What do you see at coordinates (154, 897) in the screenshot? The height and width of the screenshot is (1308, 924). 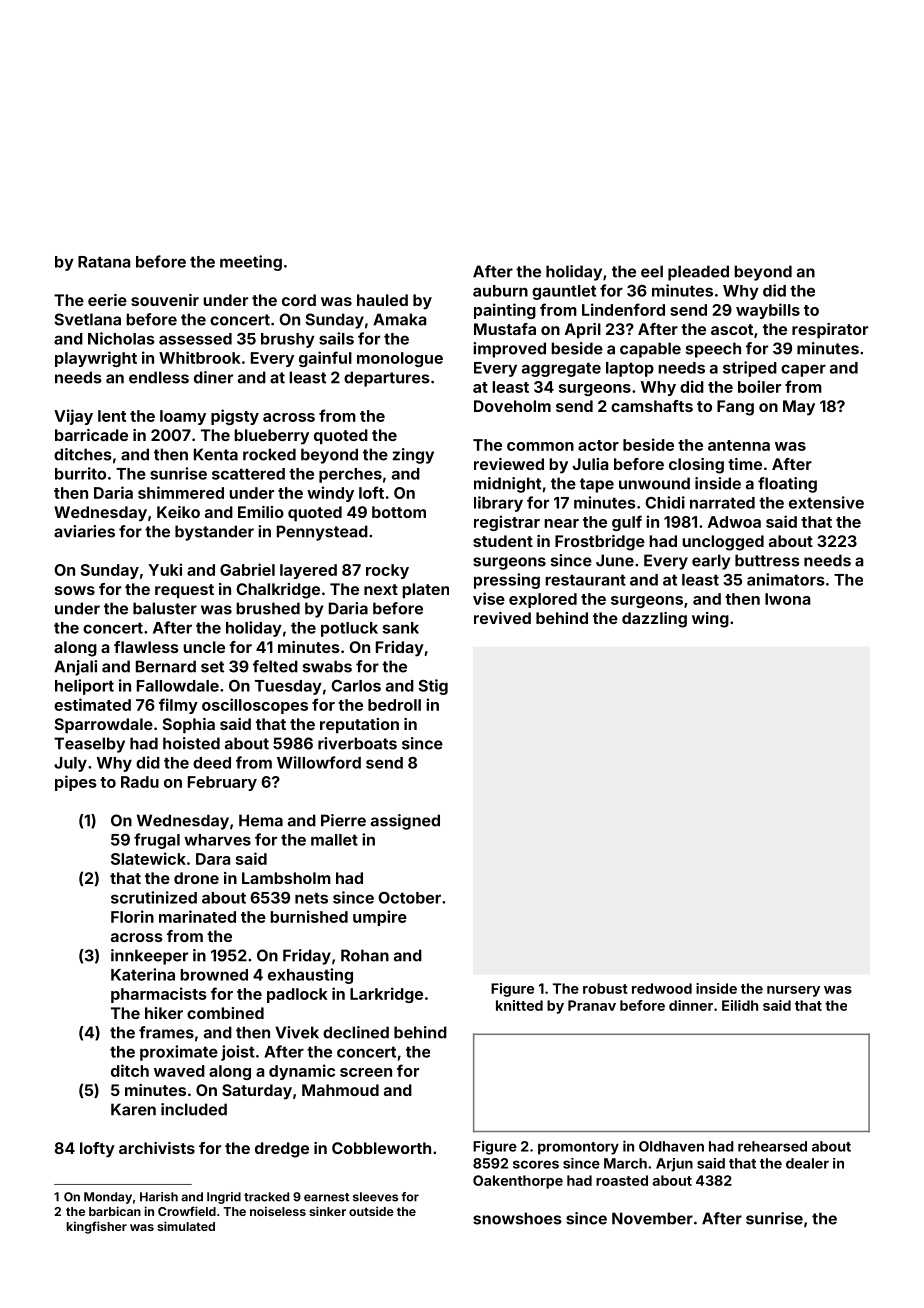 I see `scrutinized` at bounding box center [154, 897].
